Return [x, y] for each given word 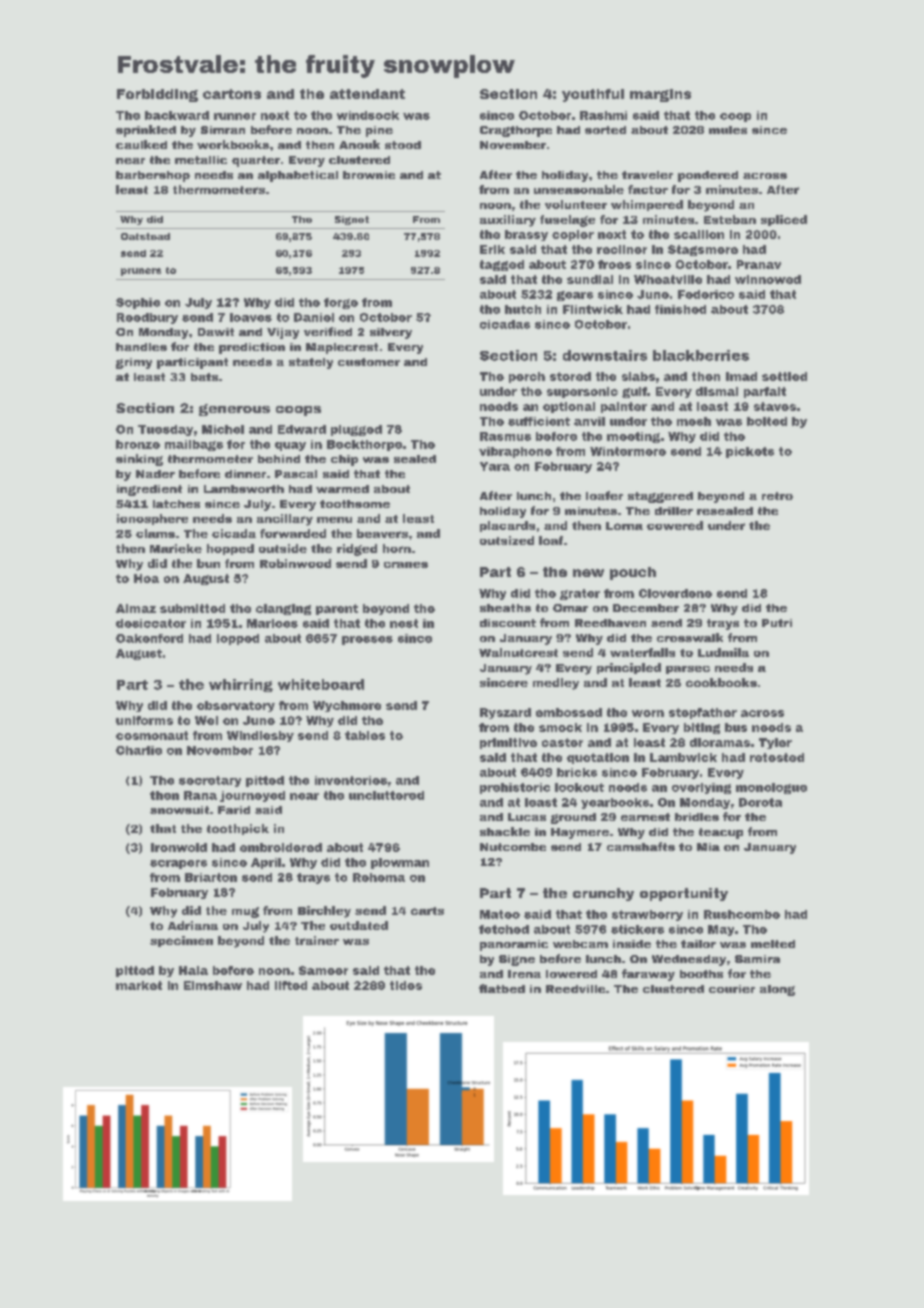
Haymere [580, 833]
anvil [589, 421]
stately [311, 363]
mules [728, 130]
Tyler [775, 743]
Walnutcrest [518, 652]
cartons [232, 94]
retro [777, 496]
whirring [241, 685]
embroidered [281, 847]
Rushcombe [742, 914]
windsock [368, 115]
